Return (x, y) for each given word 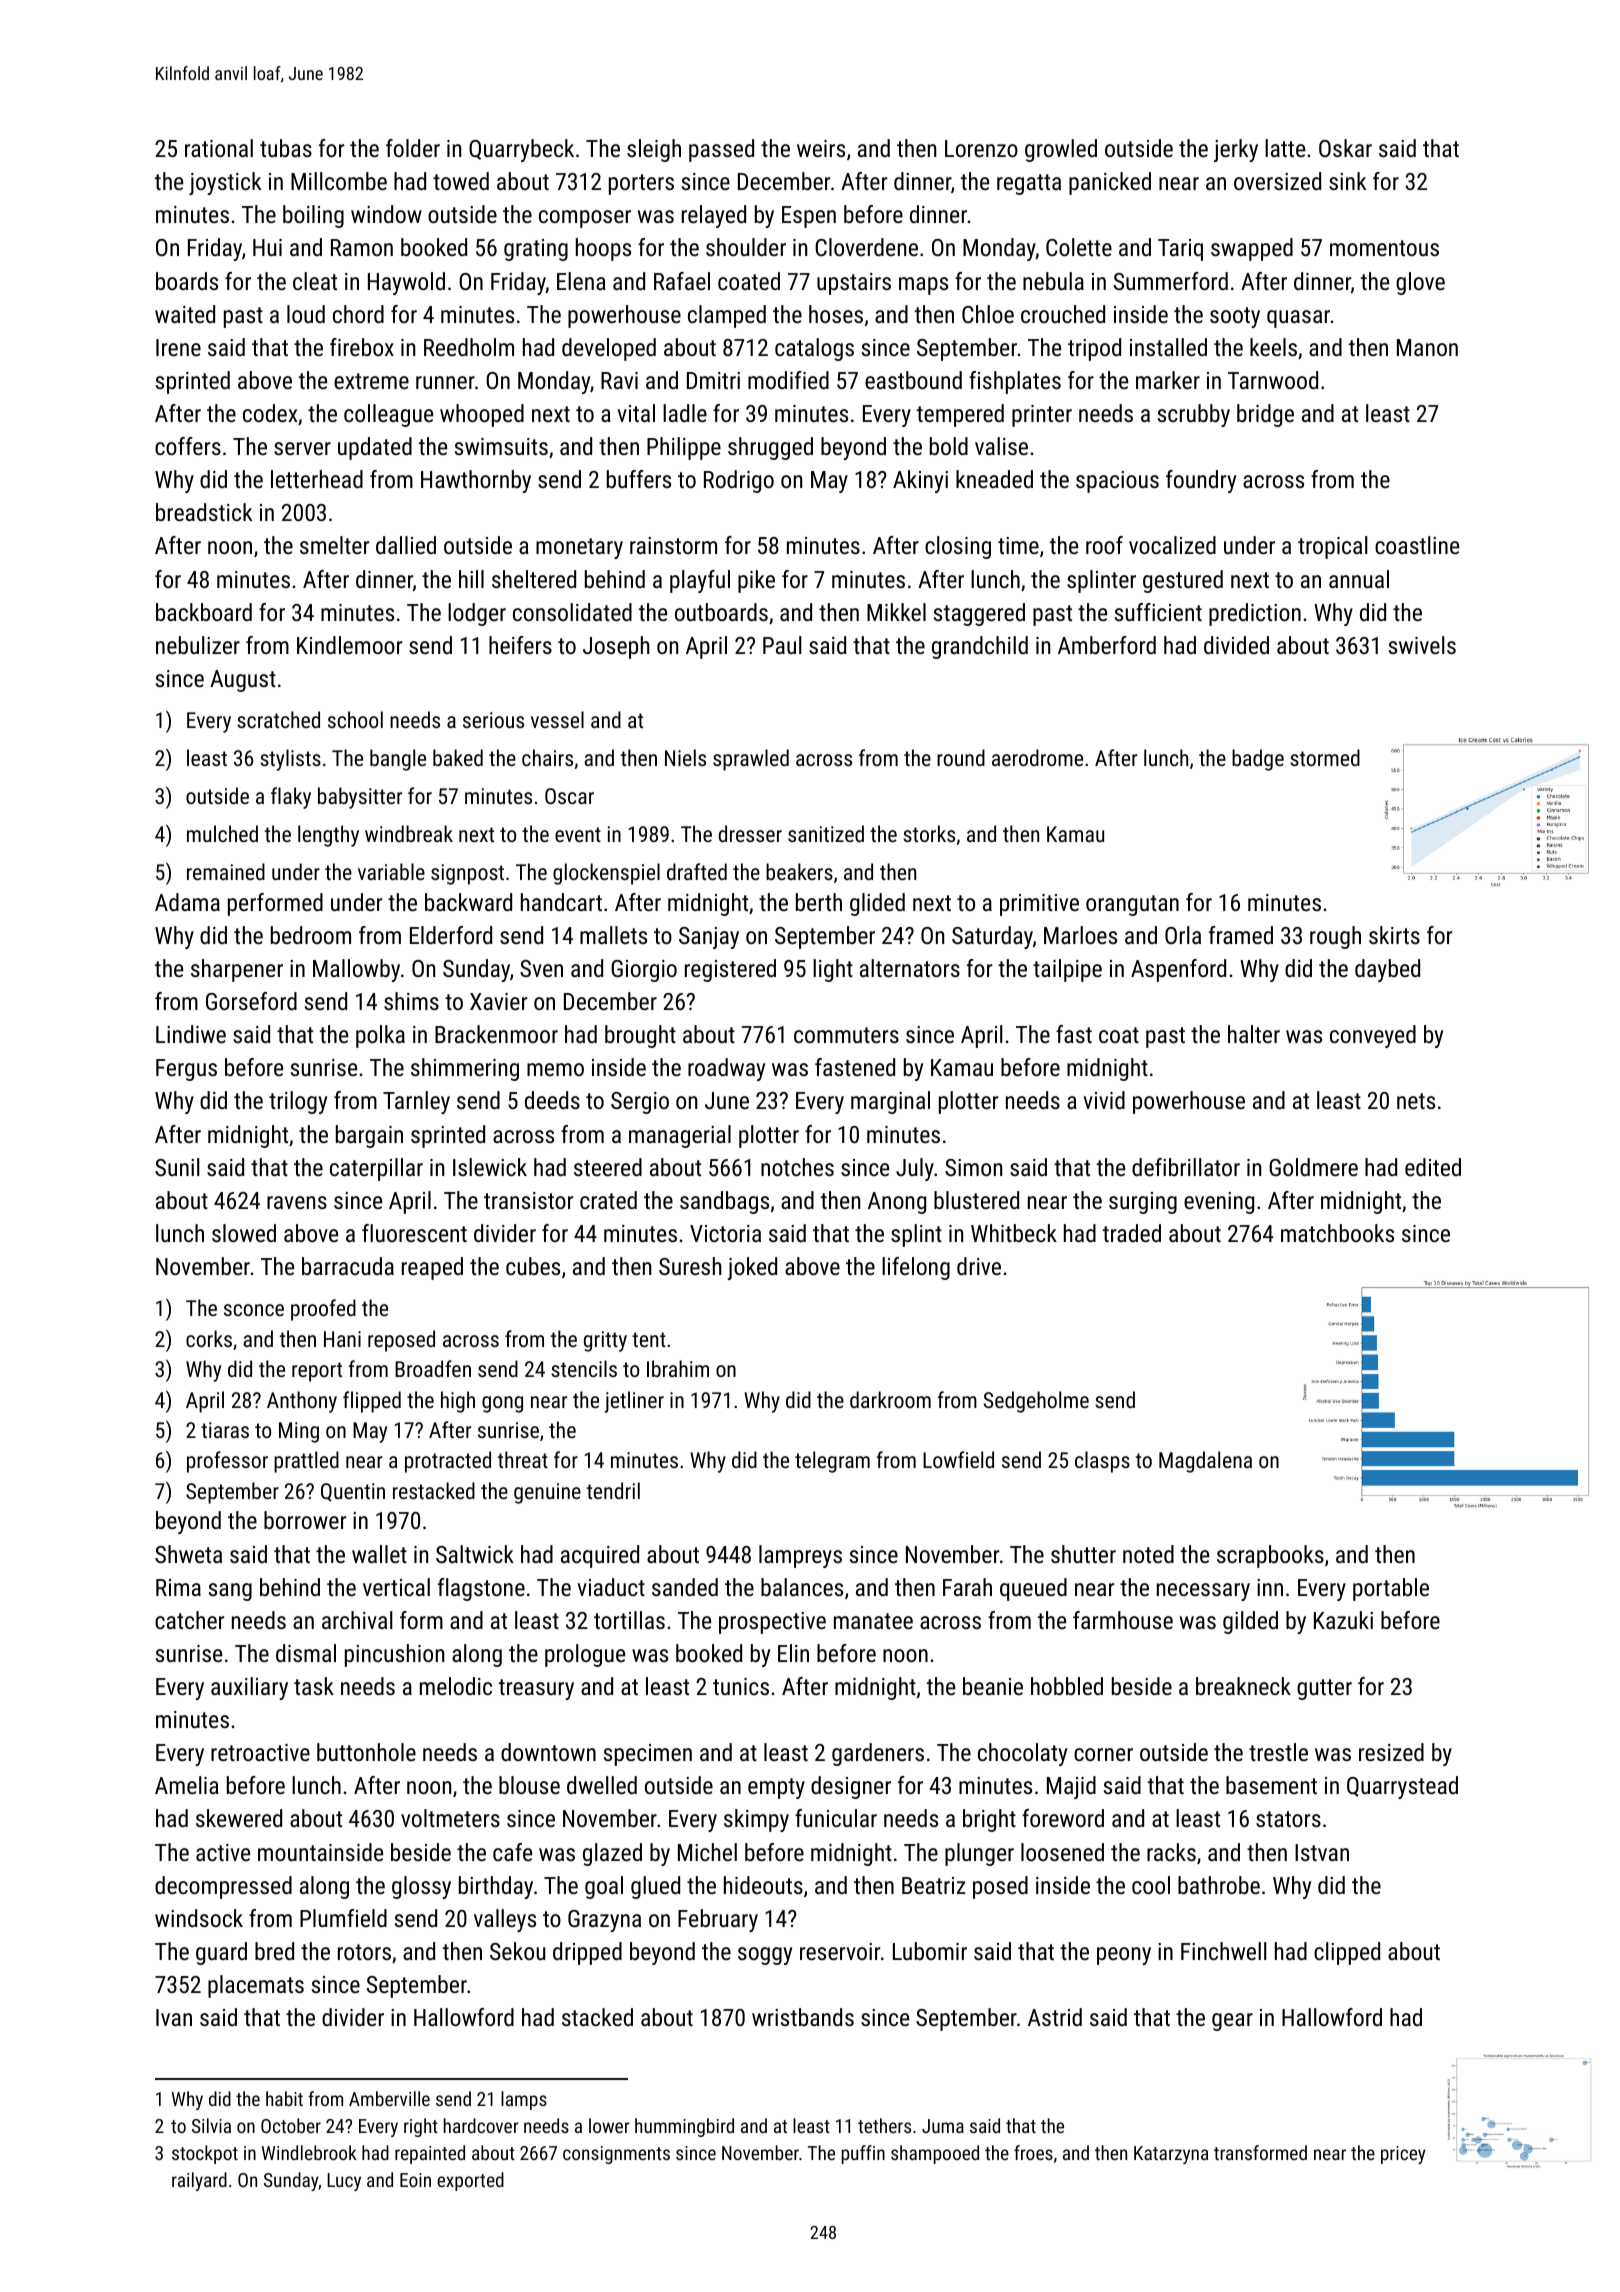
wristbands (803, 2017)
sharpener (237, 970)
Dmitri (713, 380)
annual (1359, 579)
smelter (334, 545)
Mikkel (896, 612)
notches (797, 1167)
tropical (1333, 547)
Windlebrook (309, 2152)
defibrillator (1186, 1167)
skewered (239, 1818)
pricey (1403, 2155)
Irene (178, 347)
